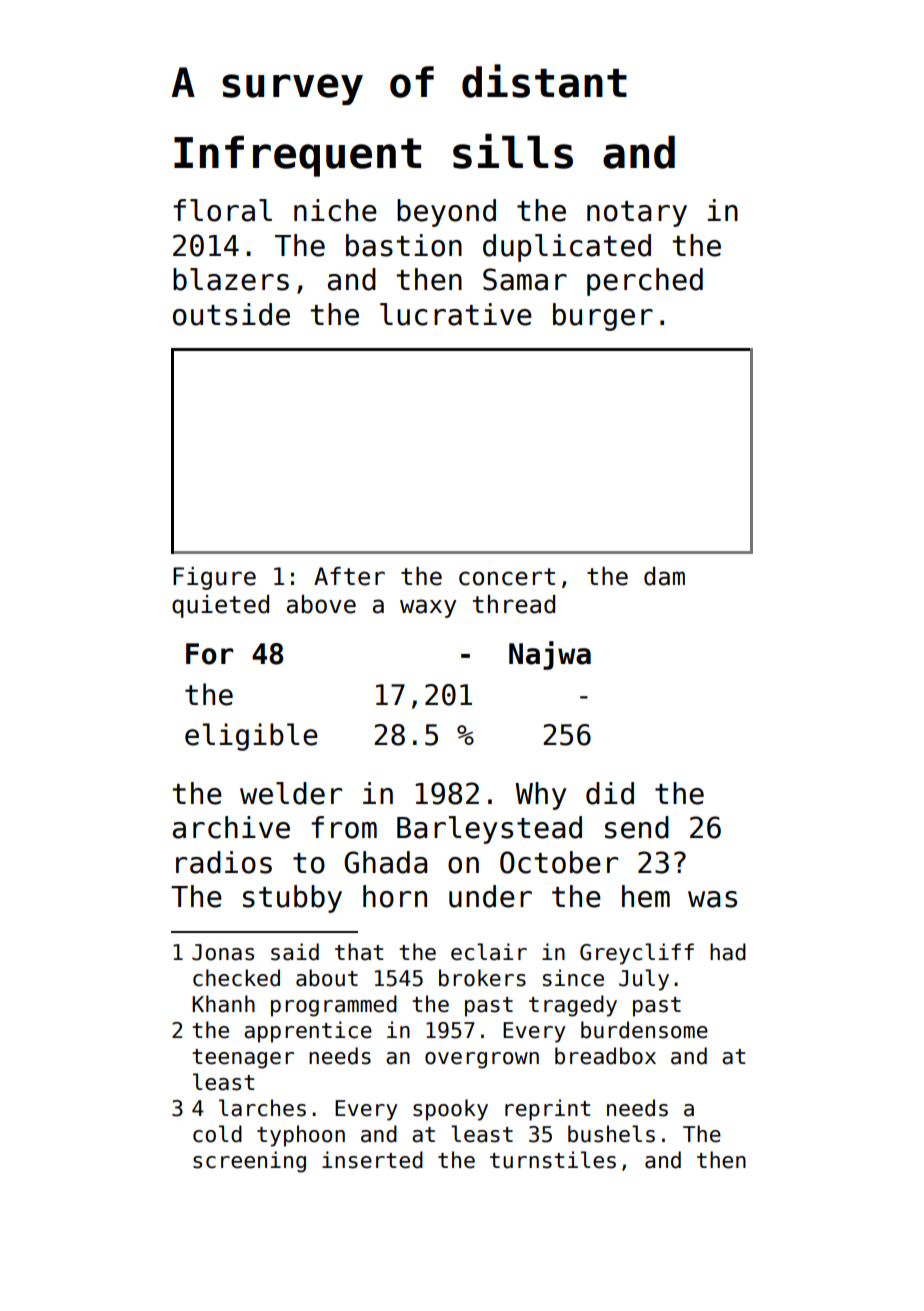  What do you see at coordinates (321, 604) in the page?
I see `above` at bounding box center [321, 604].
